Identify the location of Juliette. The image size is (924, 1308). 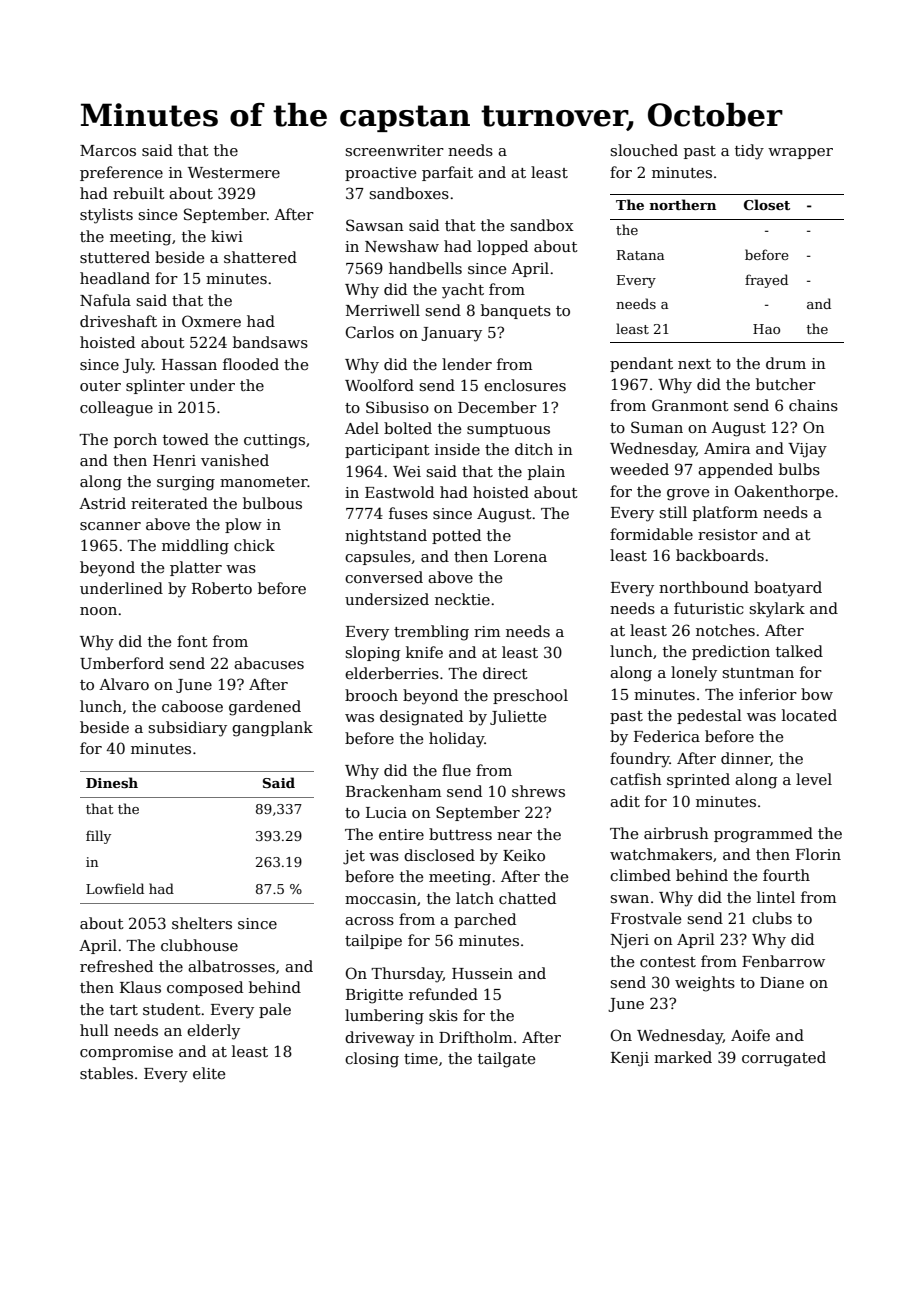
(518, 717).
